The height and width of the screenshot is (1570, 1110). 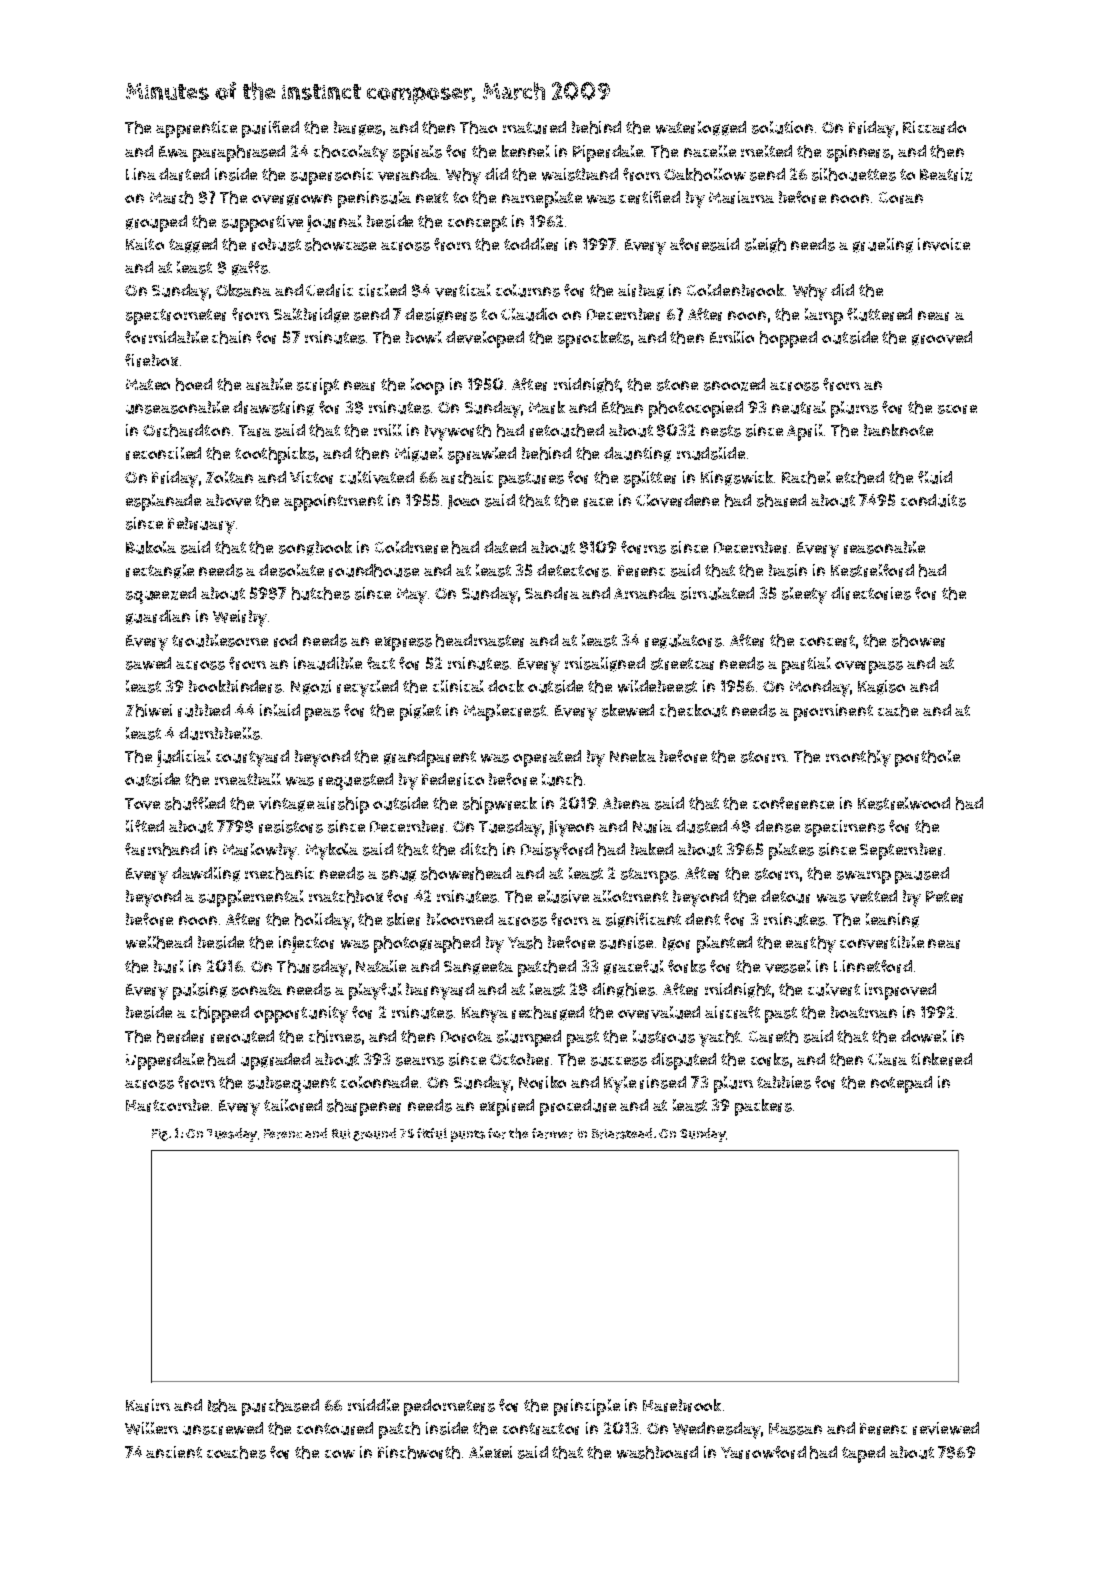 What do you see at coordinates (622, 1133) in the screenshot?
I see `Briarstead` at bounding box center [622, 1133].
